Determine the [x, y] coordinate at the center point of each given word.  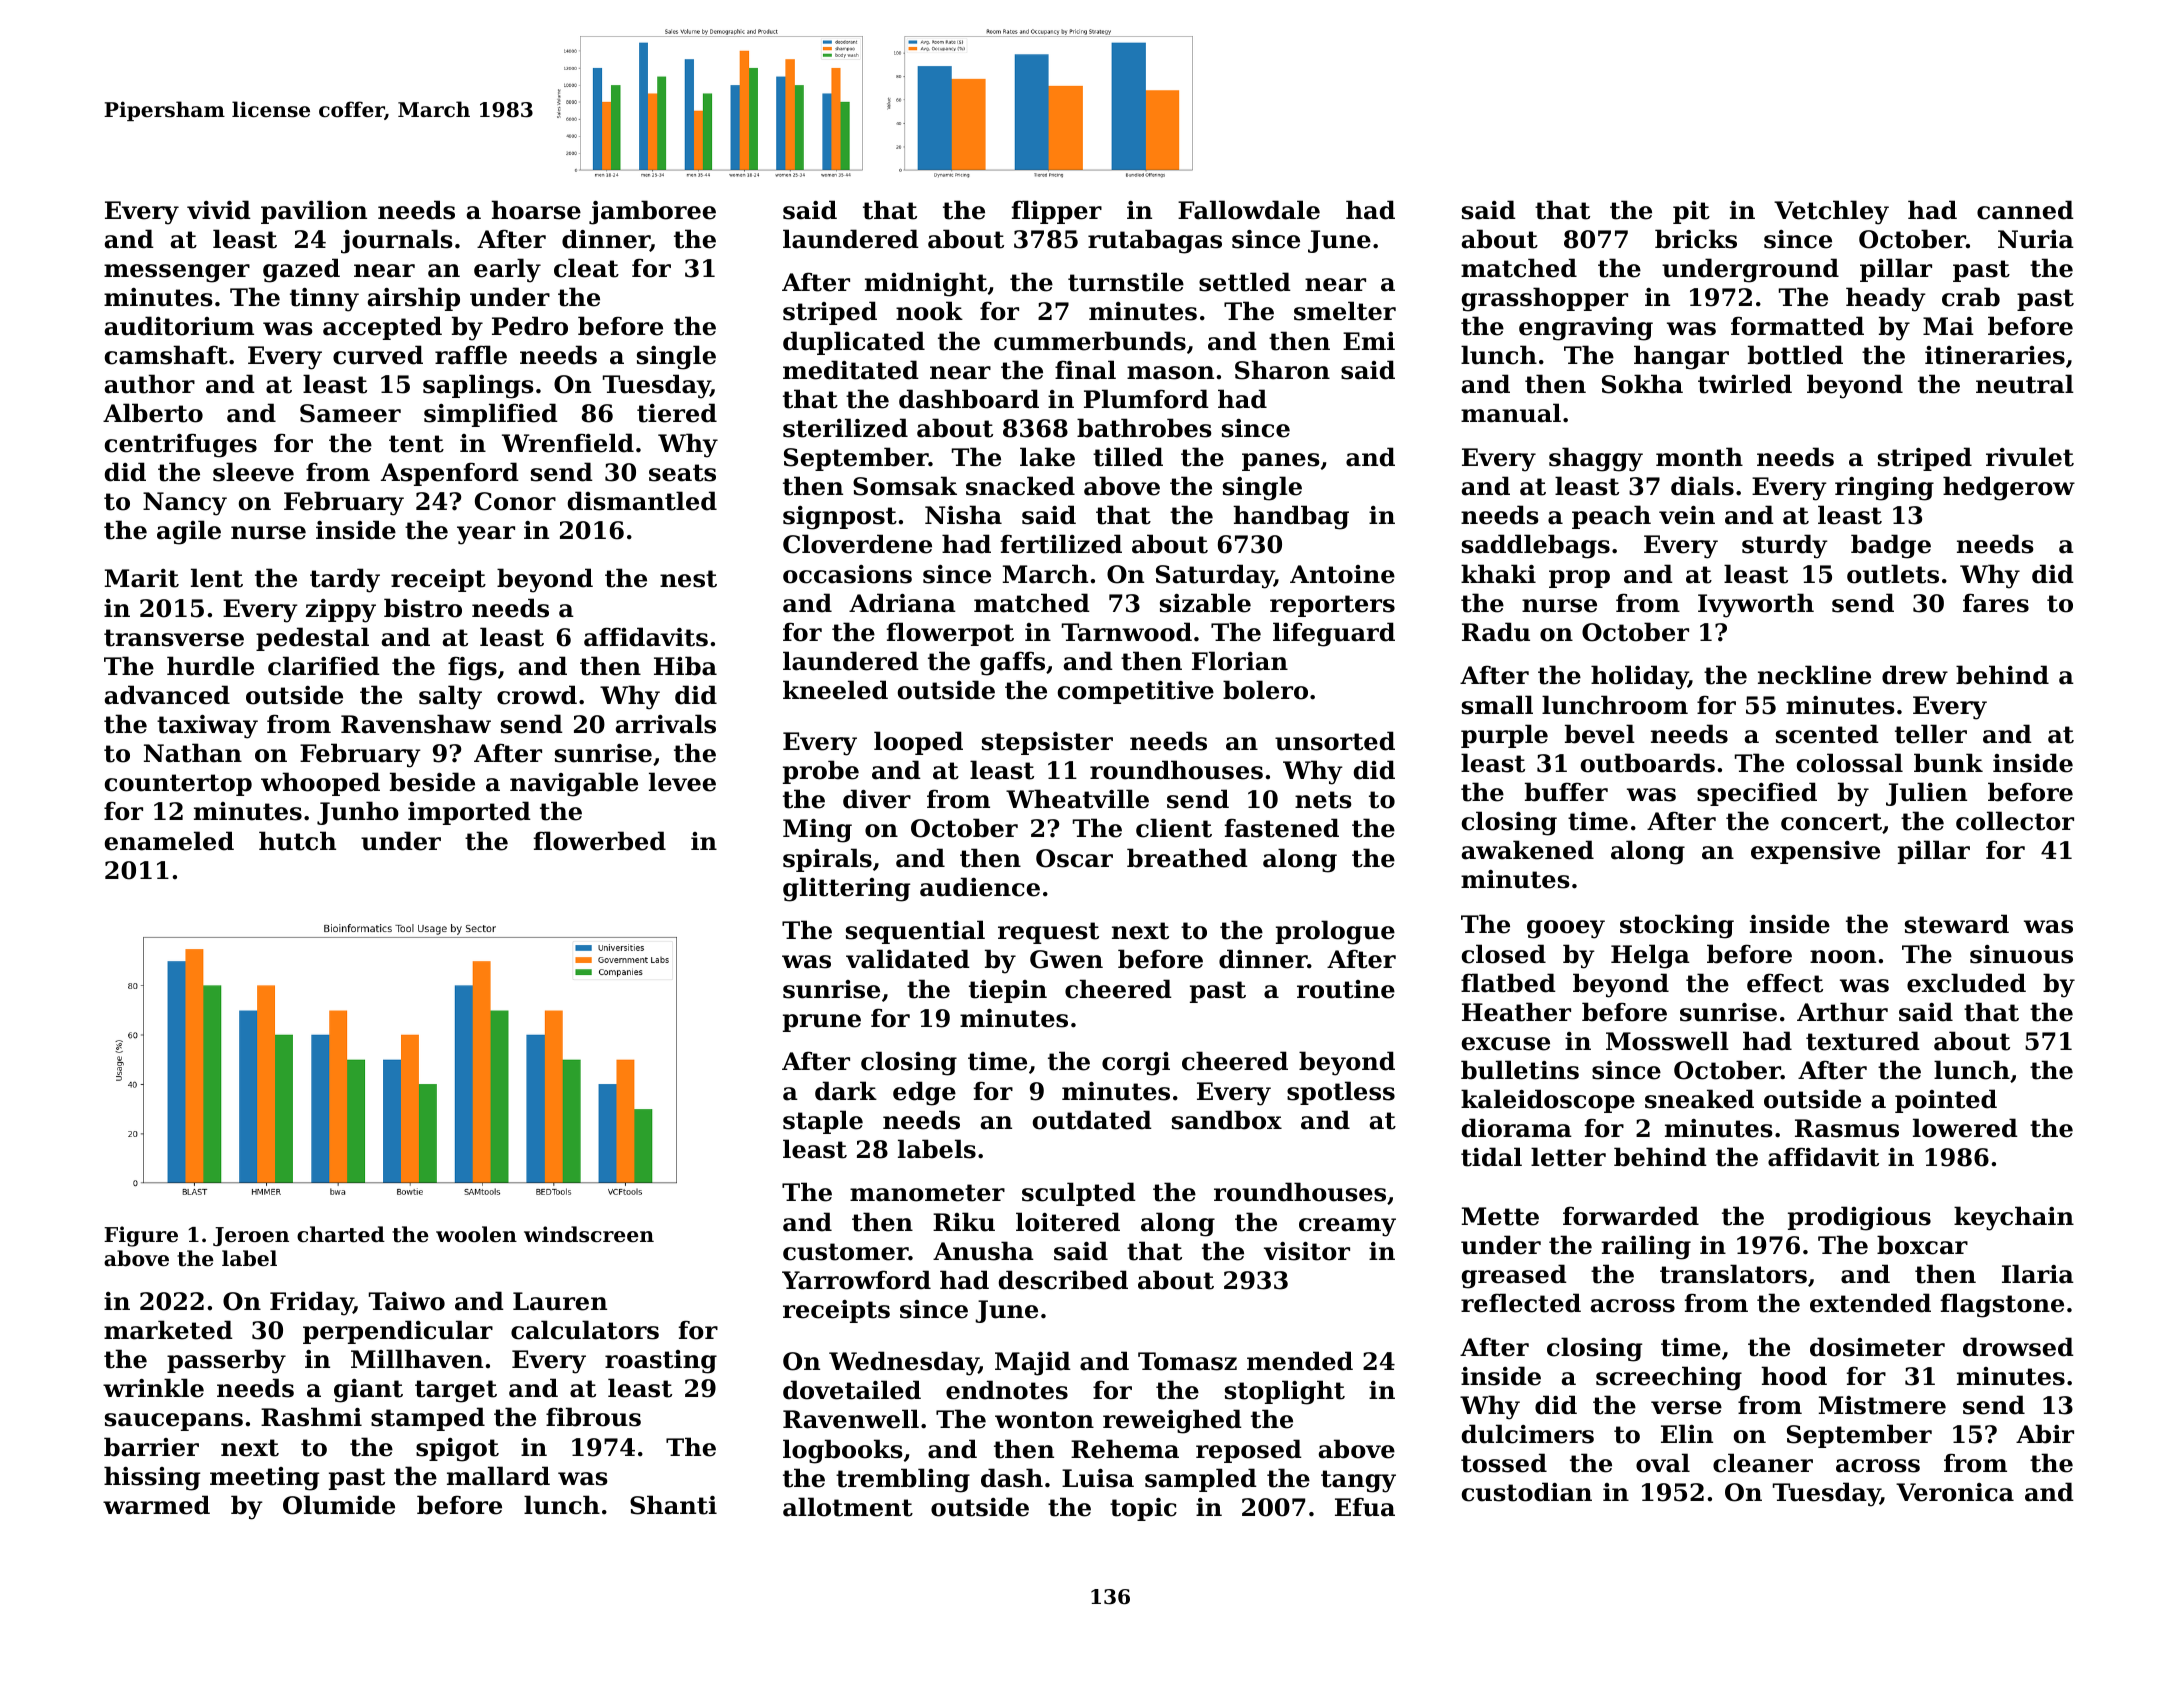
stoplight [1285, 1392]
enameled [169, 841]
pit [1691, 212]
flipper [1057, 212]
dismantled [642, 501]
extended [1870, 1303]
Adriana [902, 603]
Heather [1516, 1012]
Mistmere [1882, 1405]
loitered [1068, 1222]
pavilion [314, 212]
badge [1891, 546]
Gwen [1066, 959]
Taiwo [407, 1301]
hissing [152, 1478]
